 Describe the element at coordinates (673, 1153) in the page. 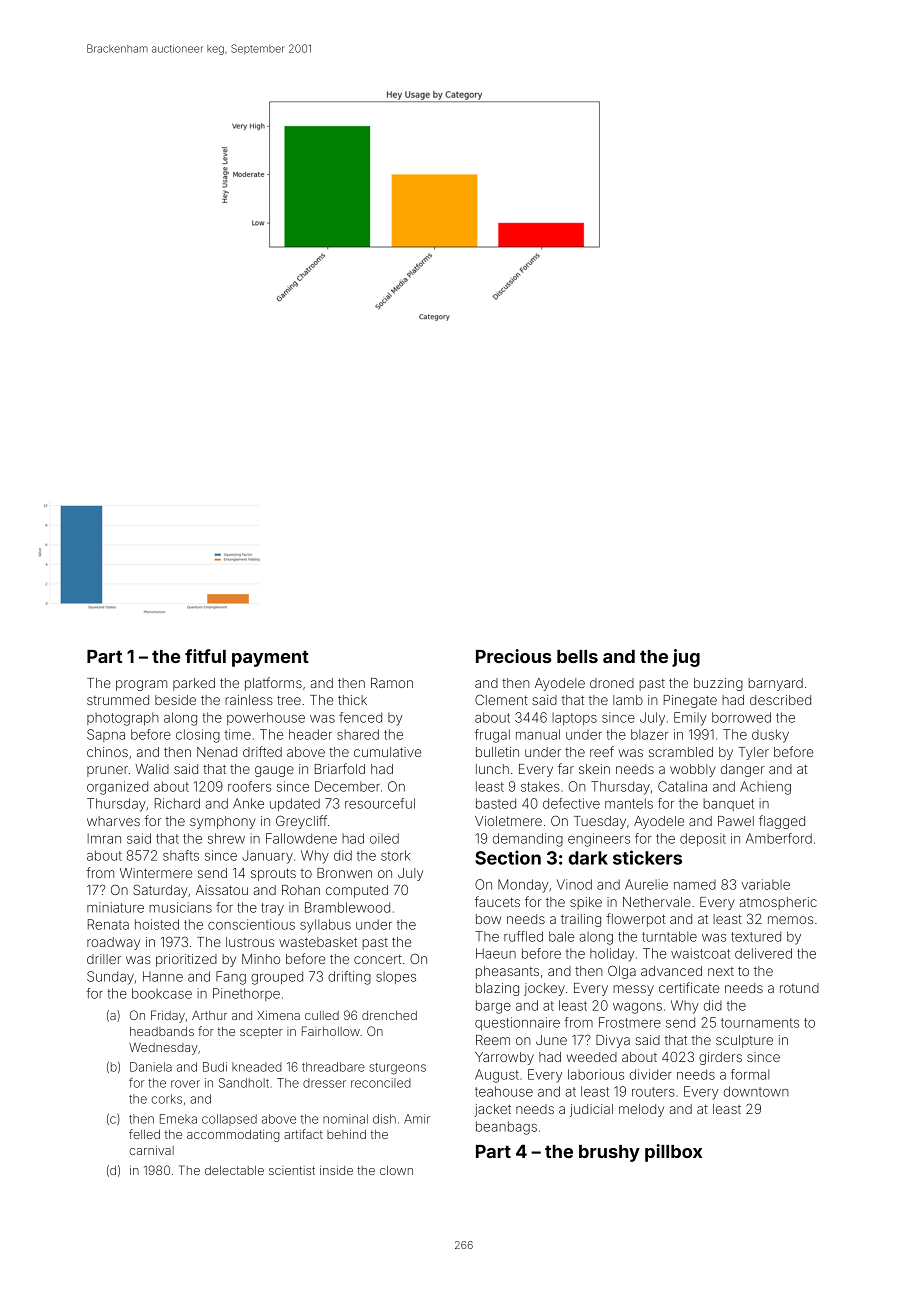

I see `pillbox` at that location.
